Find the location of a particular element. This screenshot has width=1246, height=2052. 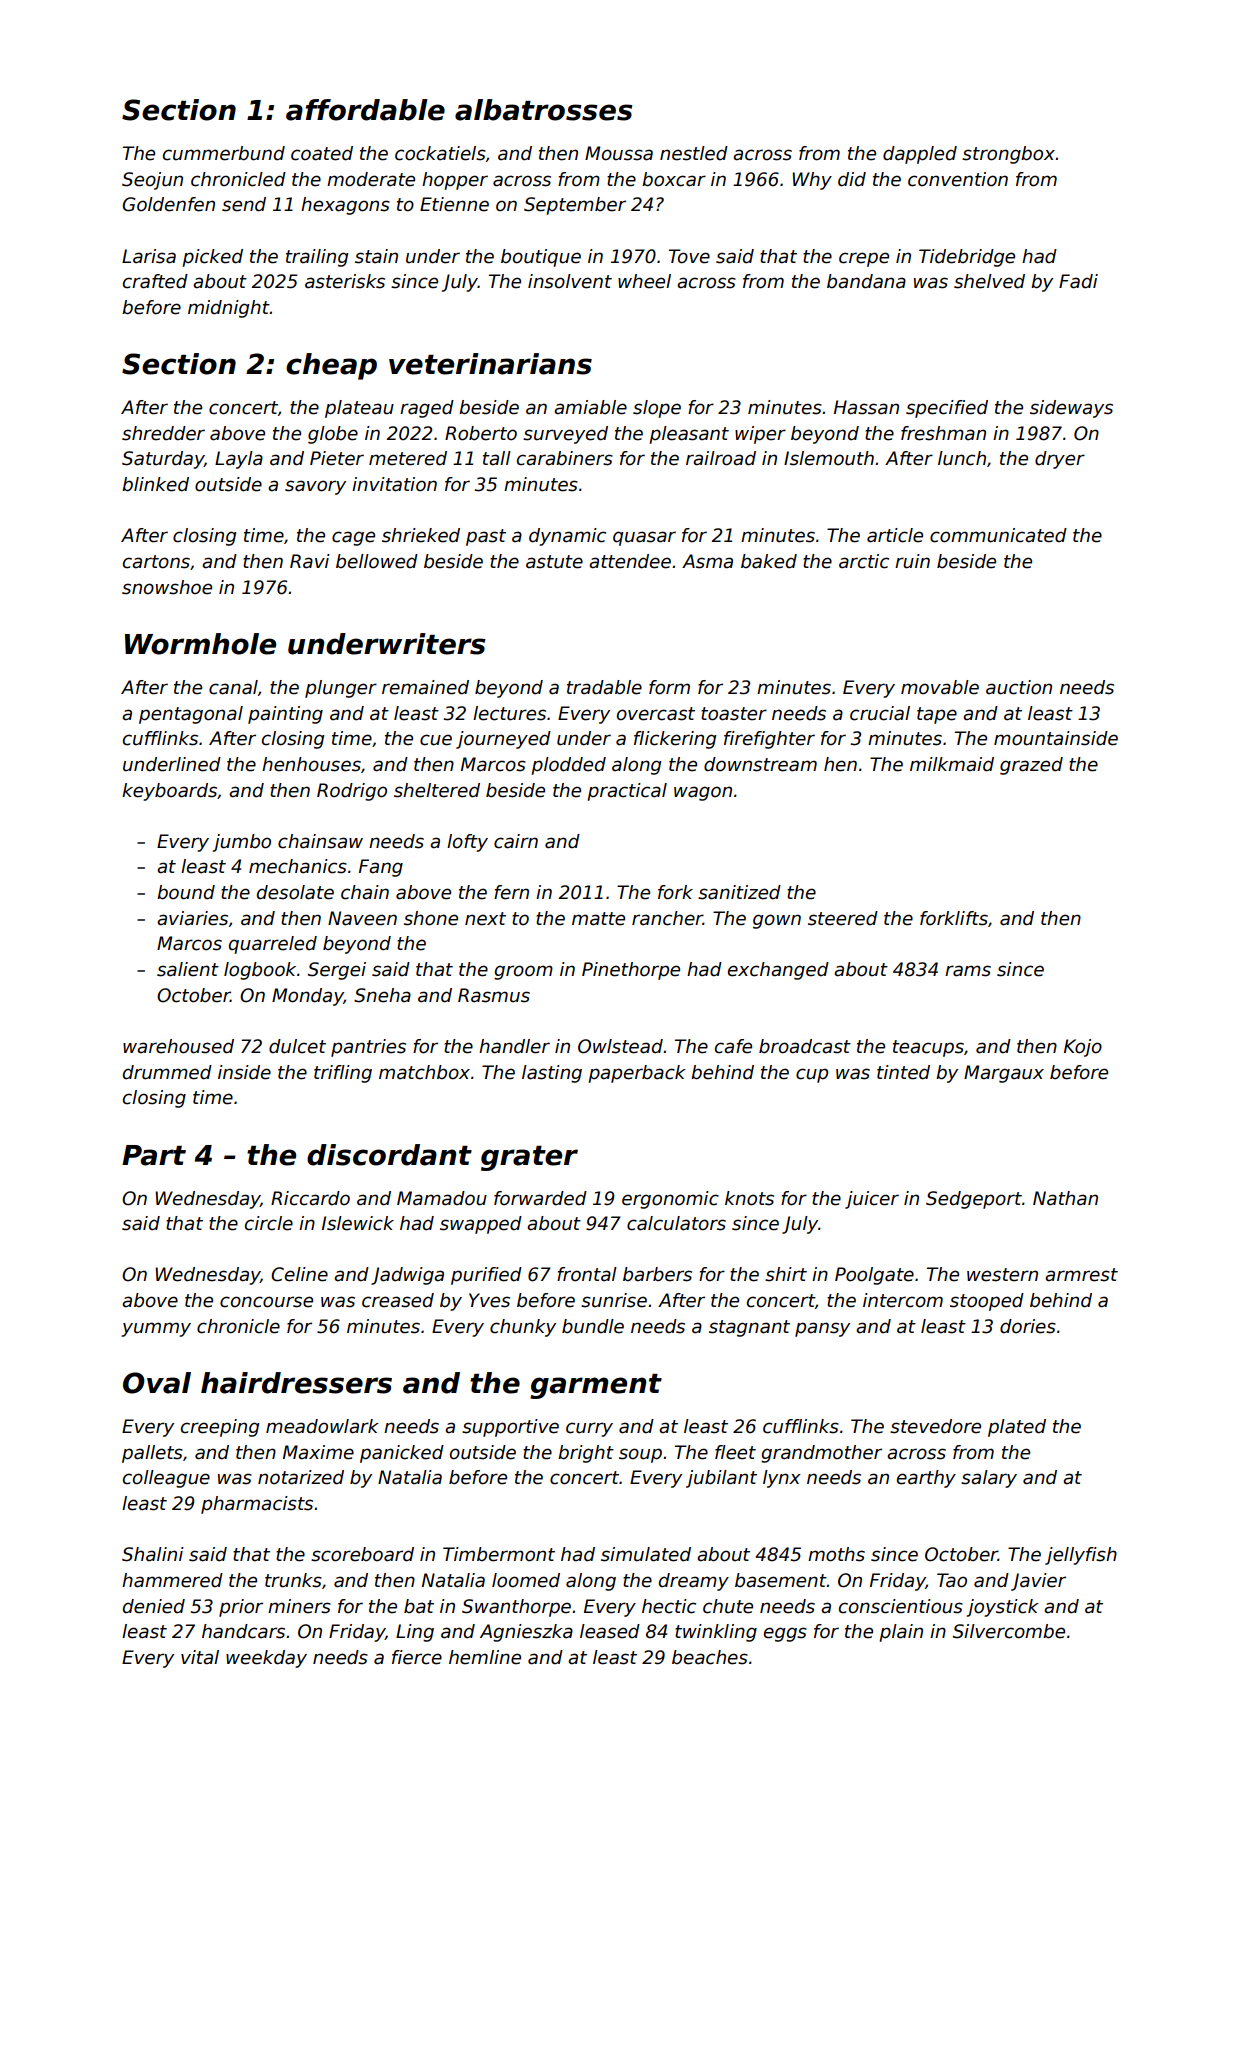

plodded is located at coordinates (568, 766).
